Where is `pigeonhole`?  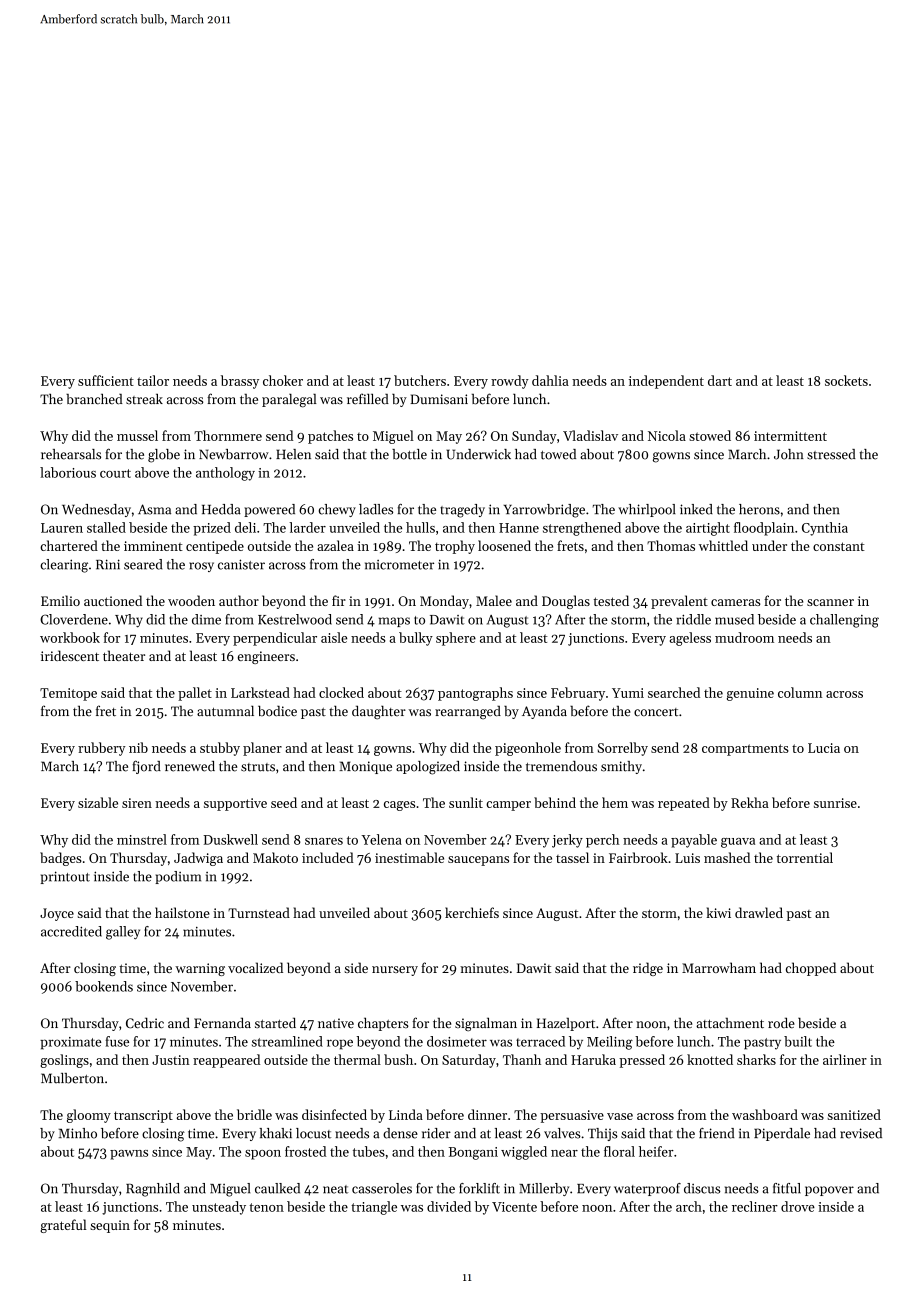 pigeonhole is located at coordinates (528, 749).
